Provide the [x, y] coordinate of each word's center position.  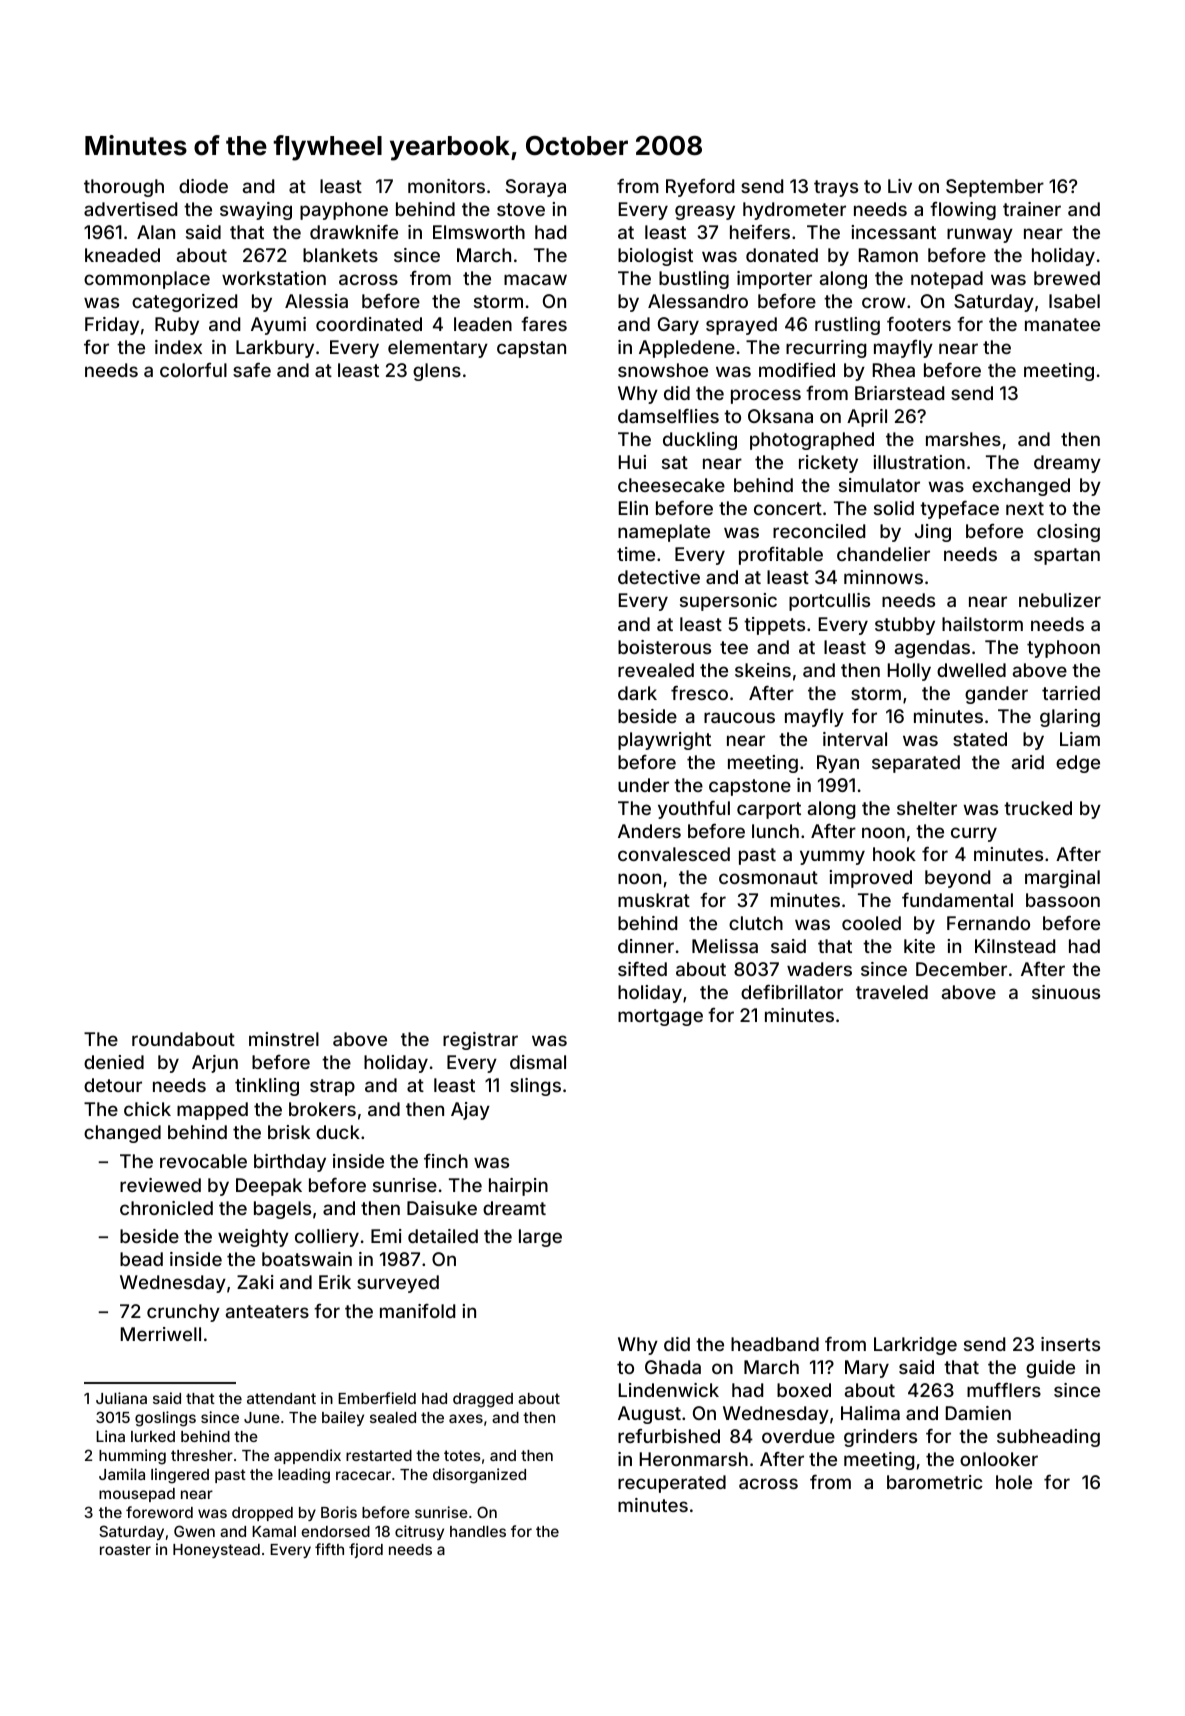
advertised [130, 209]
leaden [483, 324]
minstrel [284, 1039]
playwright [664, 741]
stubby [905, 626]
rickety [828, 464]
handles [478, 1531]
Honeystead [216, 1551]
